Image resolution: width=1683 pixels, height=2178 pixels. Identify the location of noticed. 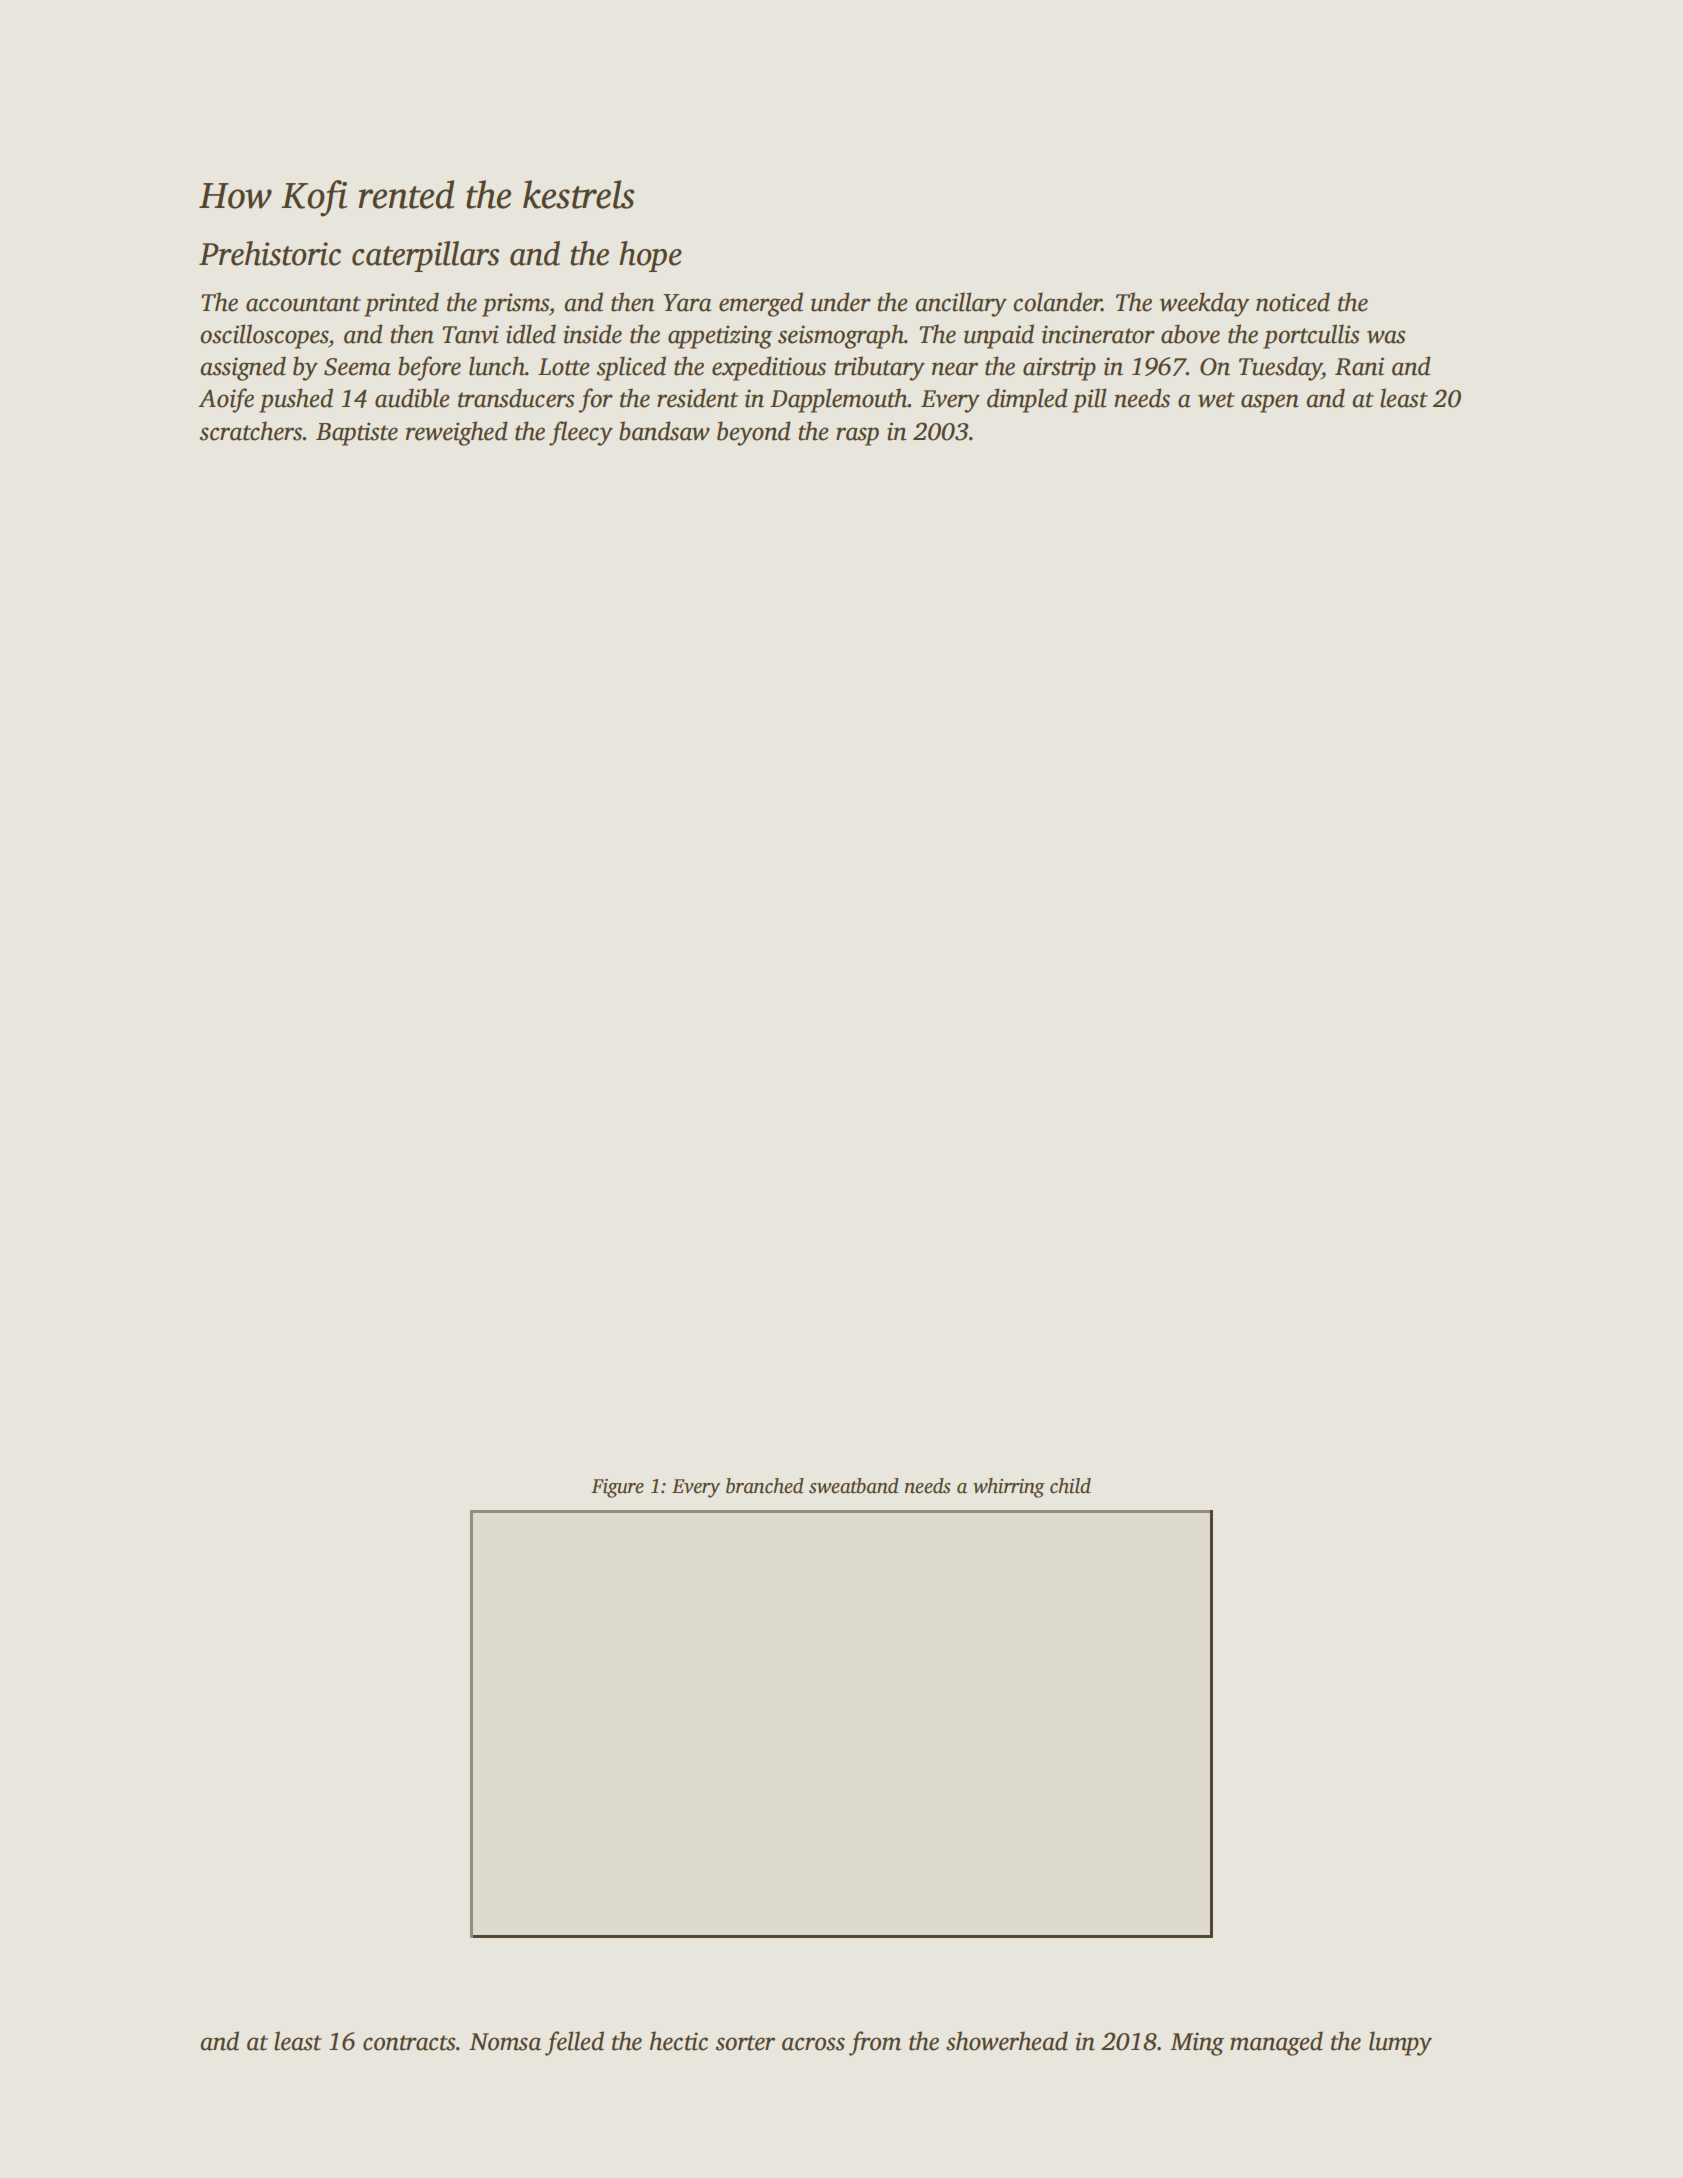
(1293, 302).
